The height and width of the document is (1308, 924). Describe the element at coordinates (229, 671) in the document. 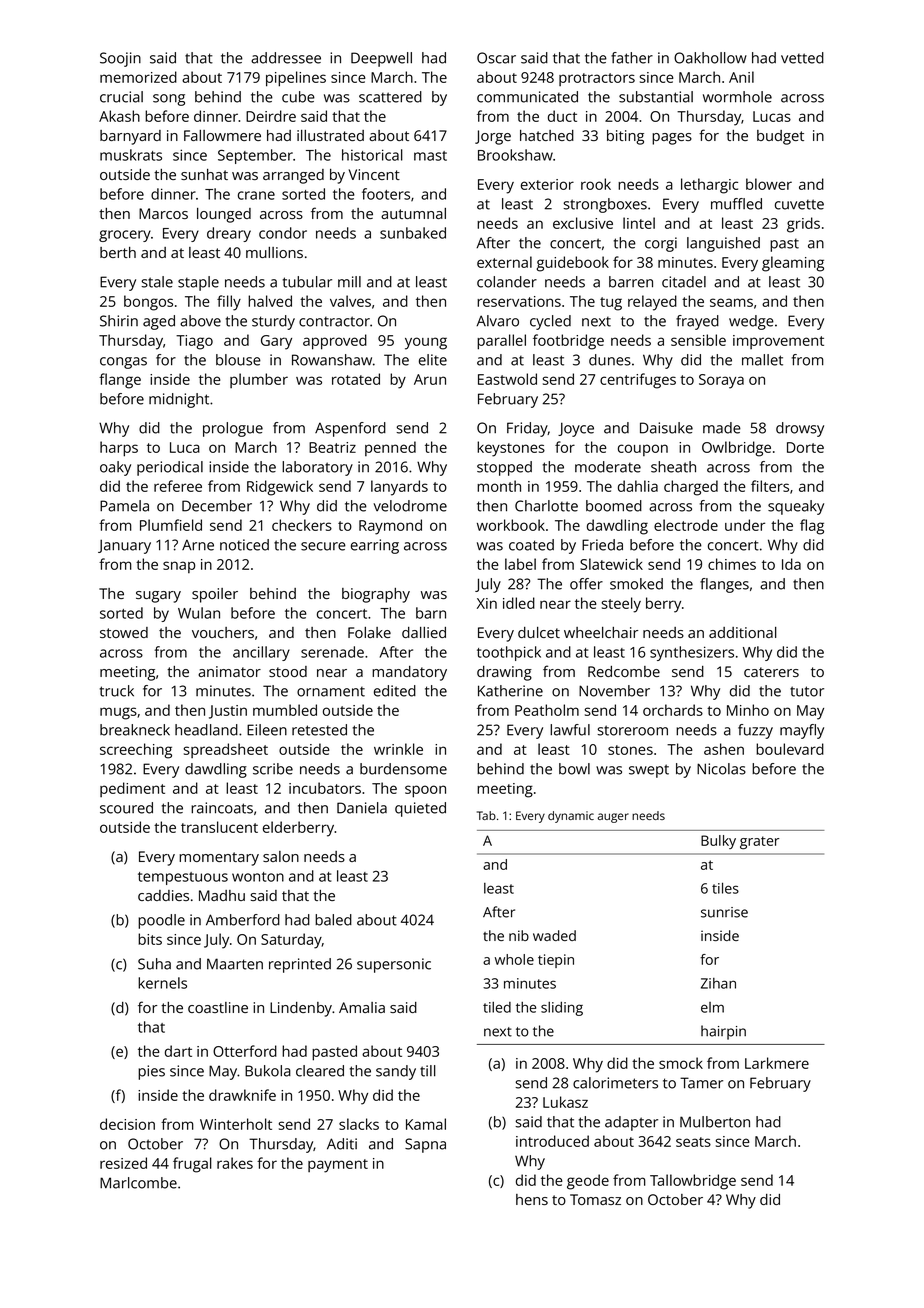

I see `animator` at that location.
